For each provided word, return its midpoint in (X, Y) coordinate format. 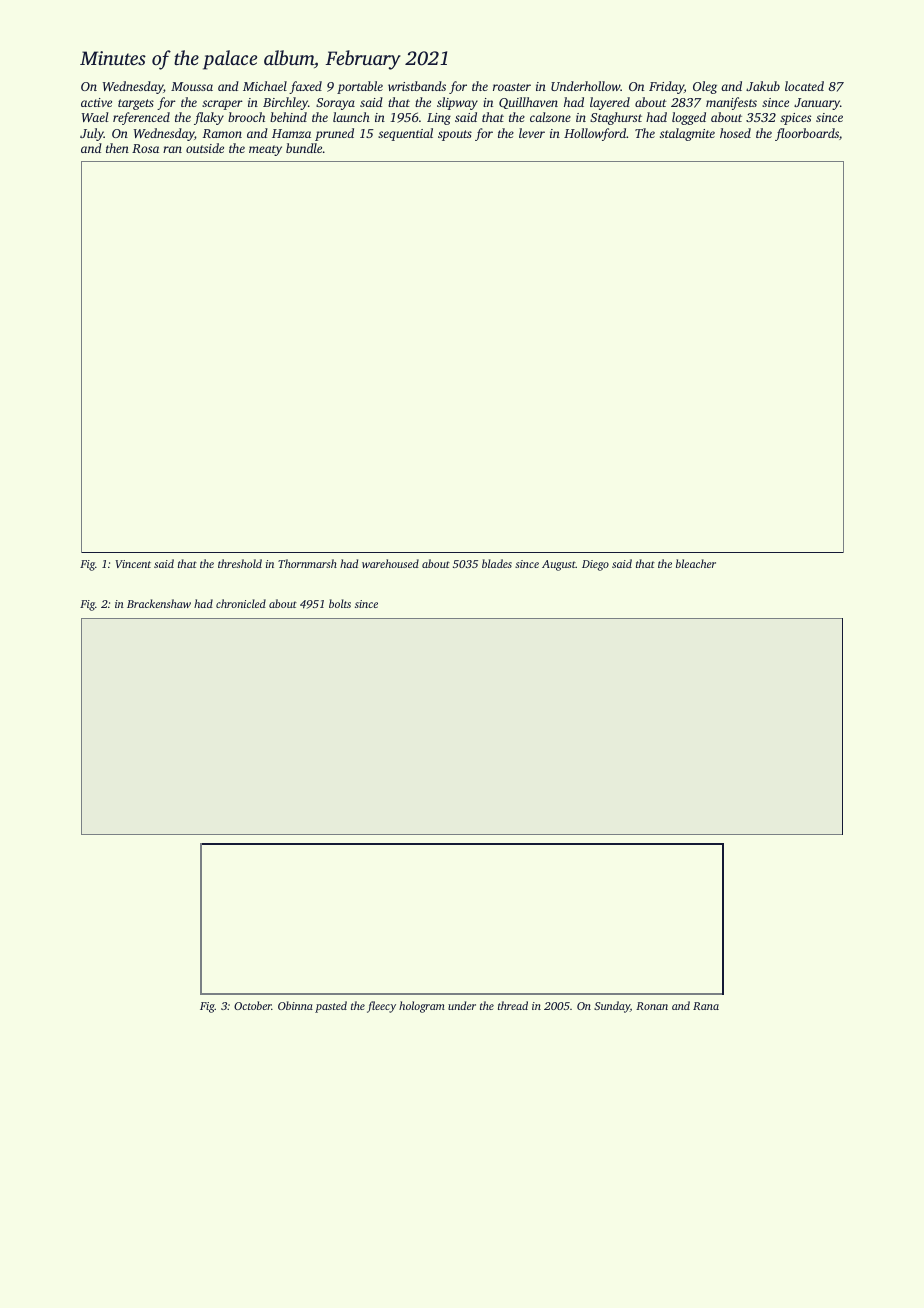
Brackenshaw (159, 603)
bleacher (696, 563)
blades (497, 563)
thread (513, 1005)
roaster (512, 87)
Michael (265, 86)
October (253, 1005)
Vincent (133, 564)
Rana (706, 1006)
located (804, 86)
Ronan (652, 1006)
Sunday (612, 1007)
